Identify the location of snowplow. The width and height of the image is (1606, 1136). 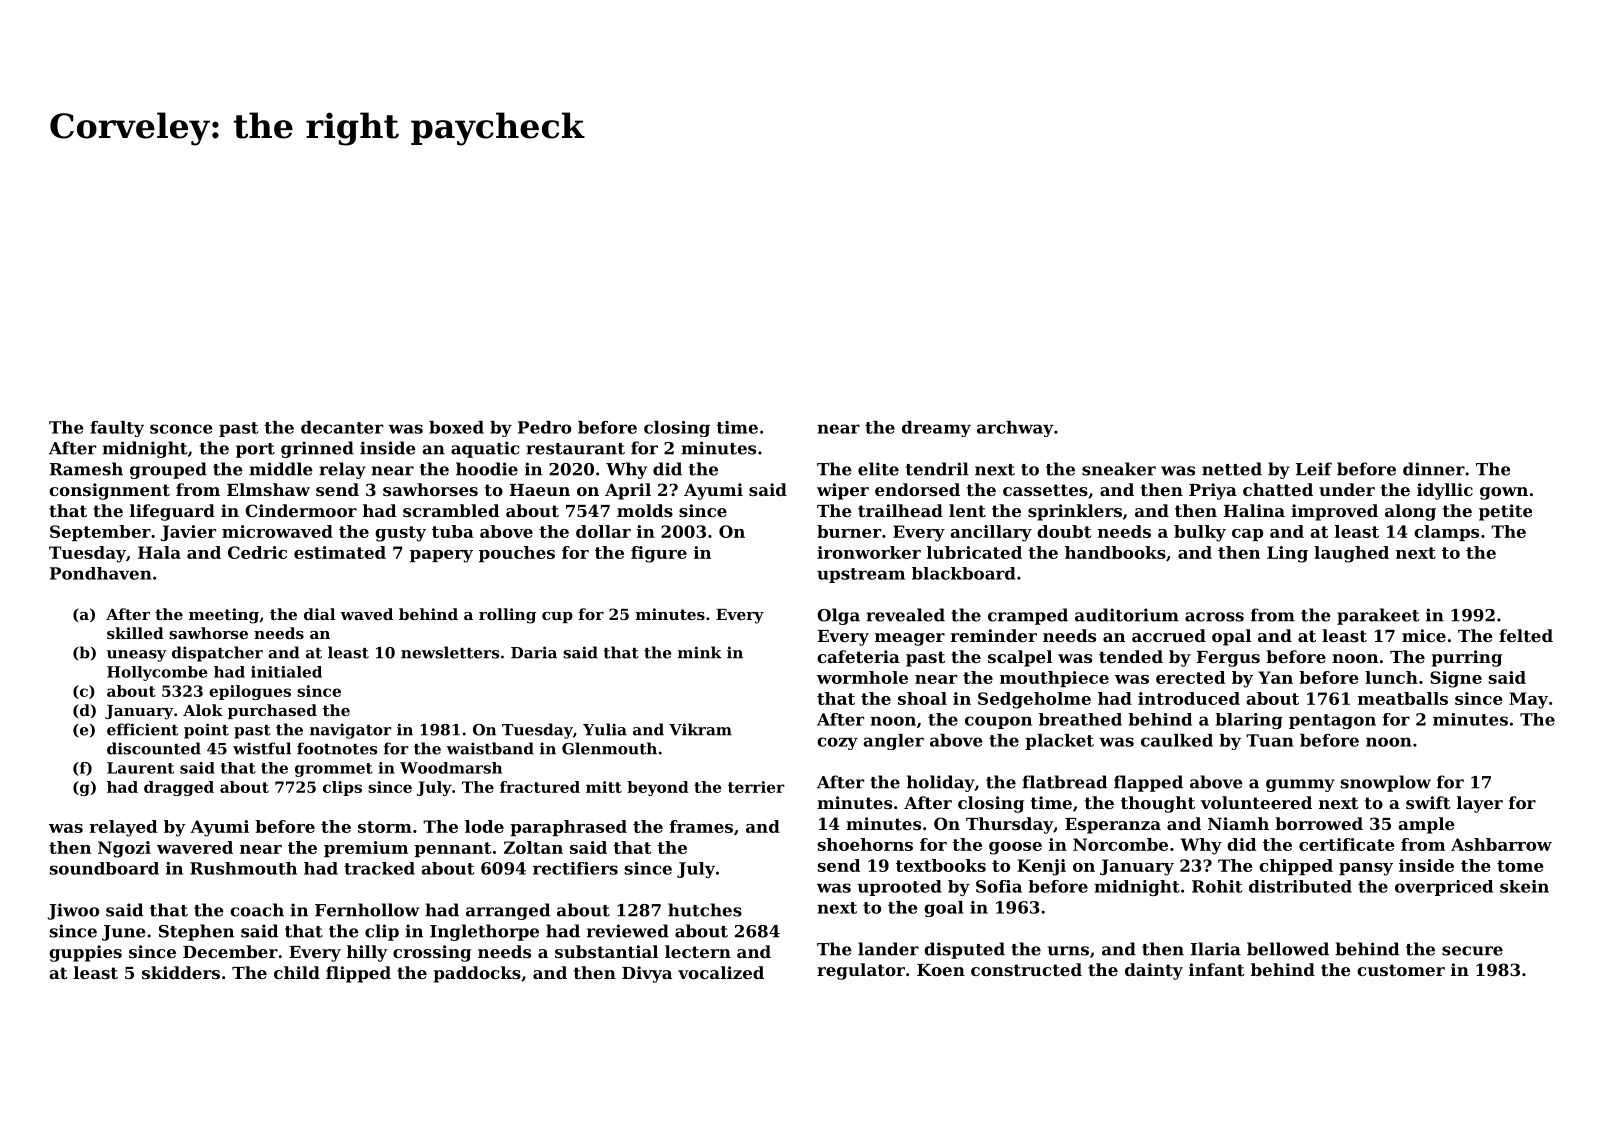
(1386, 783).
